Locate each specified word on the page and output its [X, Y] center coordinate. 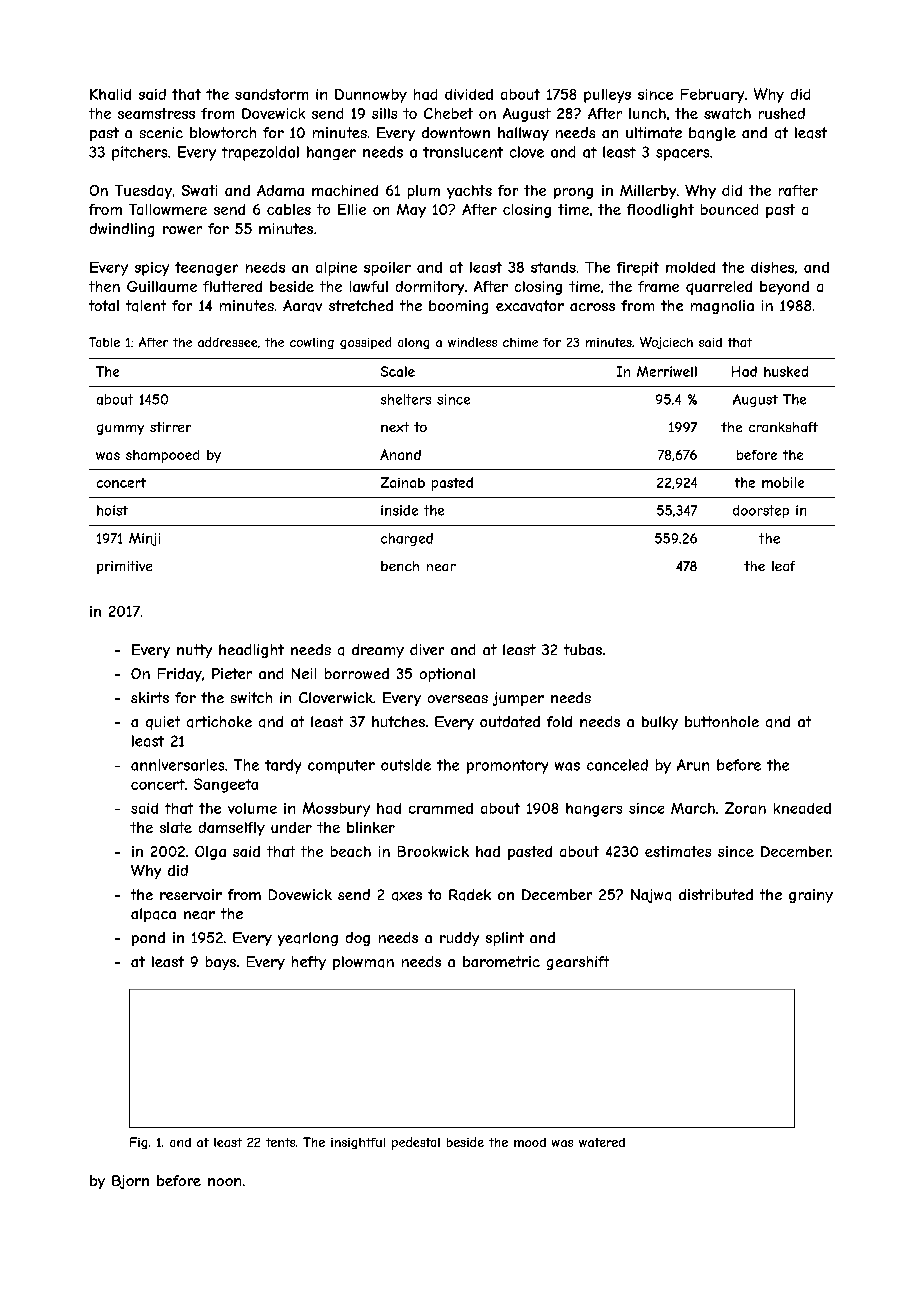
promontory [507, 767]
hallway [523, 134]
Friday [180, 675]
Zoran [745, 808]
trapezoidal [260, 153]
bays [221, 963]
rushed [782, 113]
